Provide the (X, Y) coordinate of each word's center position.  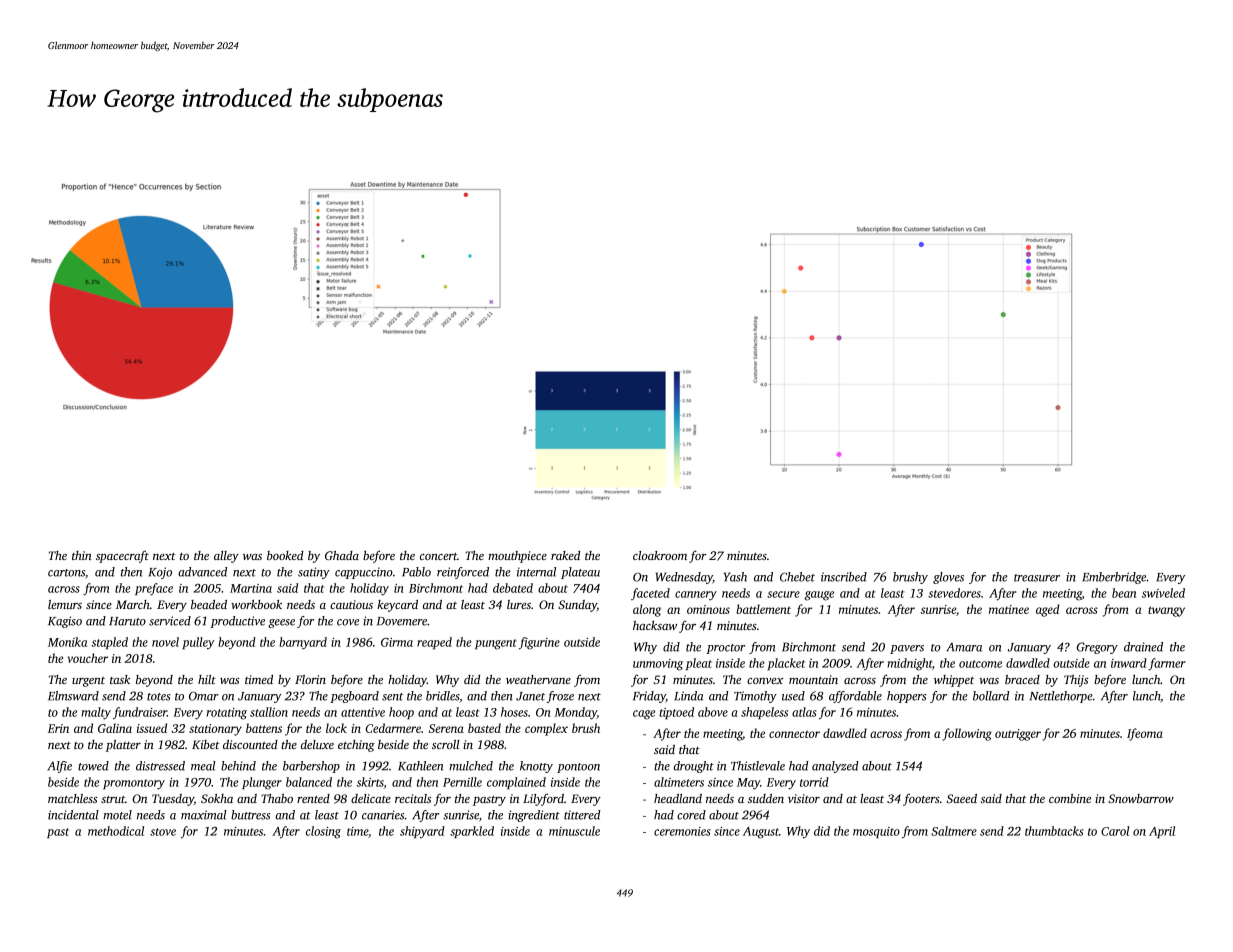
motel (117, 815)
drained (1143, 647)
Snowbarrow (1141, 798)
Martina (251, 588)
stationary (215, 730)
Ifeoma (1145, 734)
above (713, 712)
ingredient (534, 816)
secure (783, 594)
